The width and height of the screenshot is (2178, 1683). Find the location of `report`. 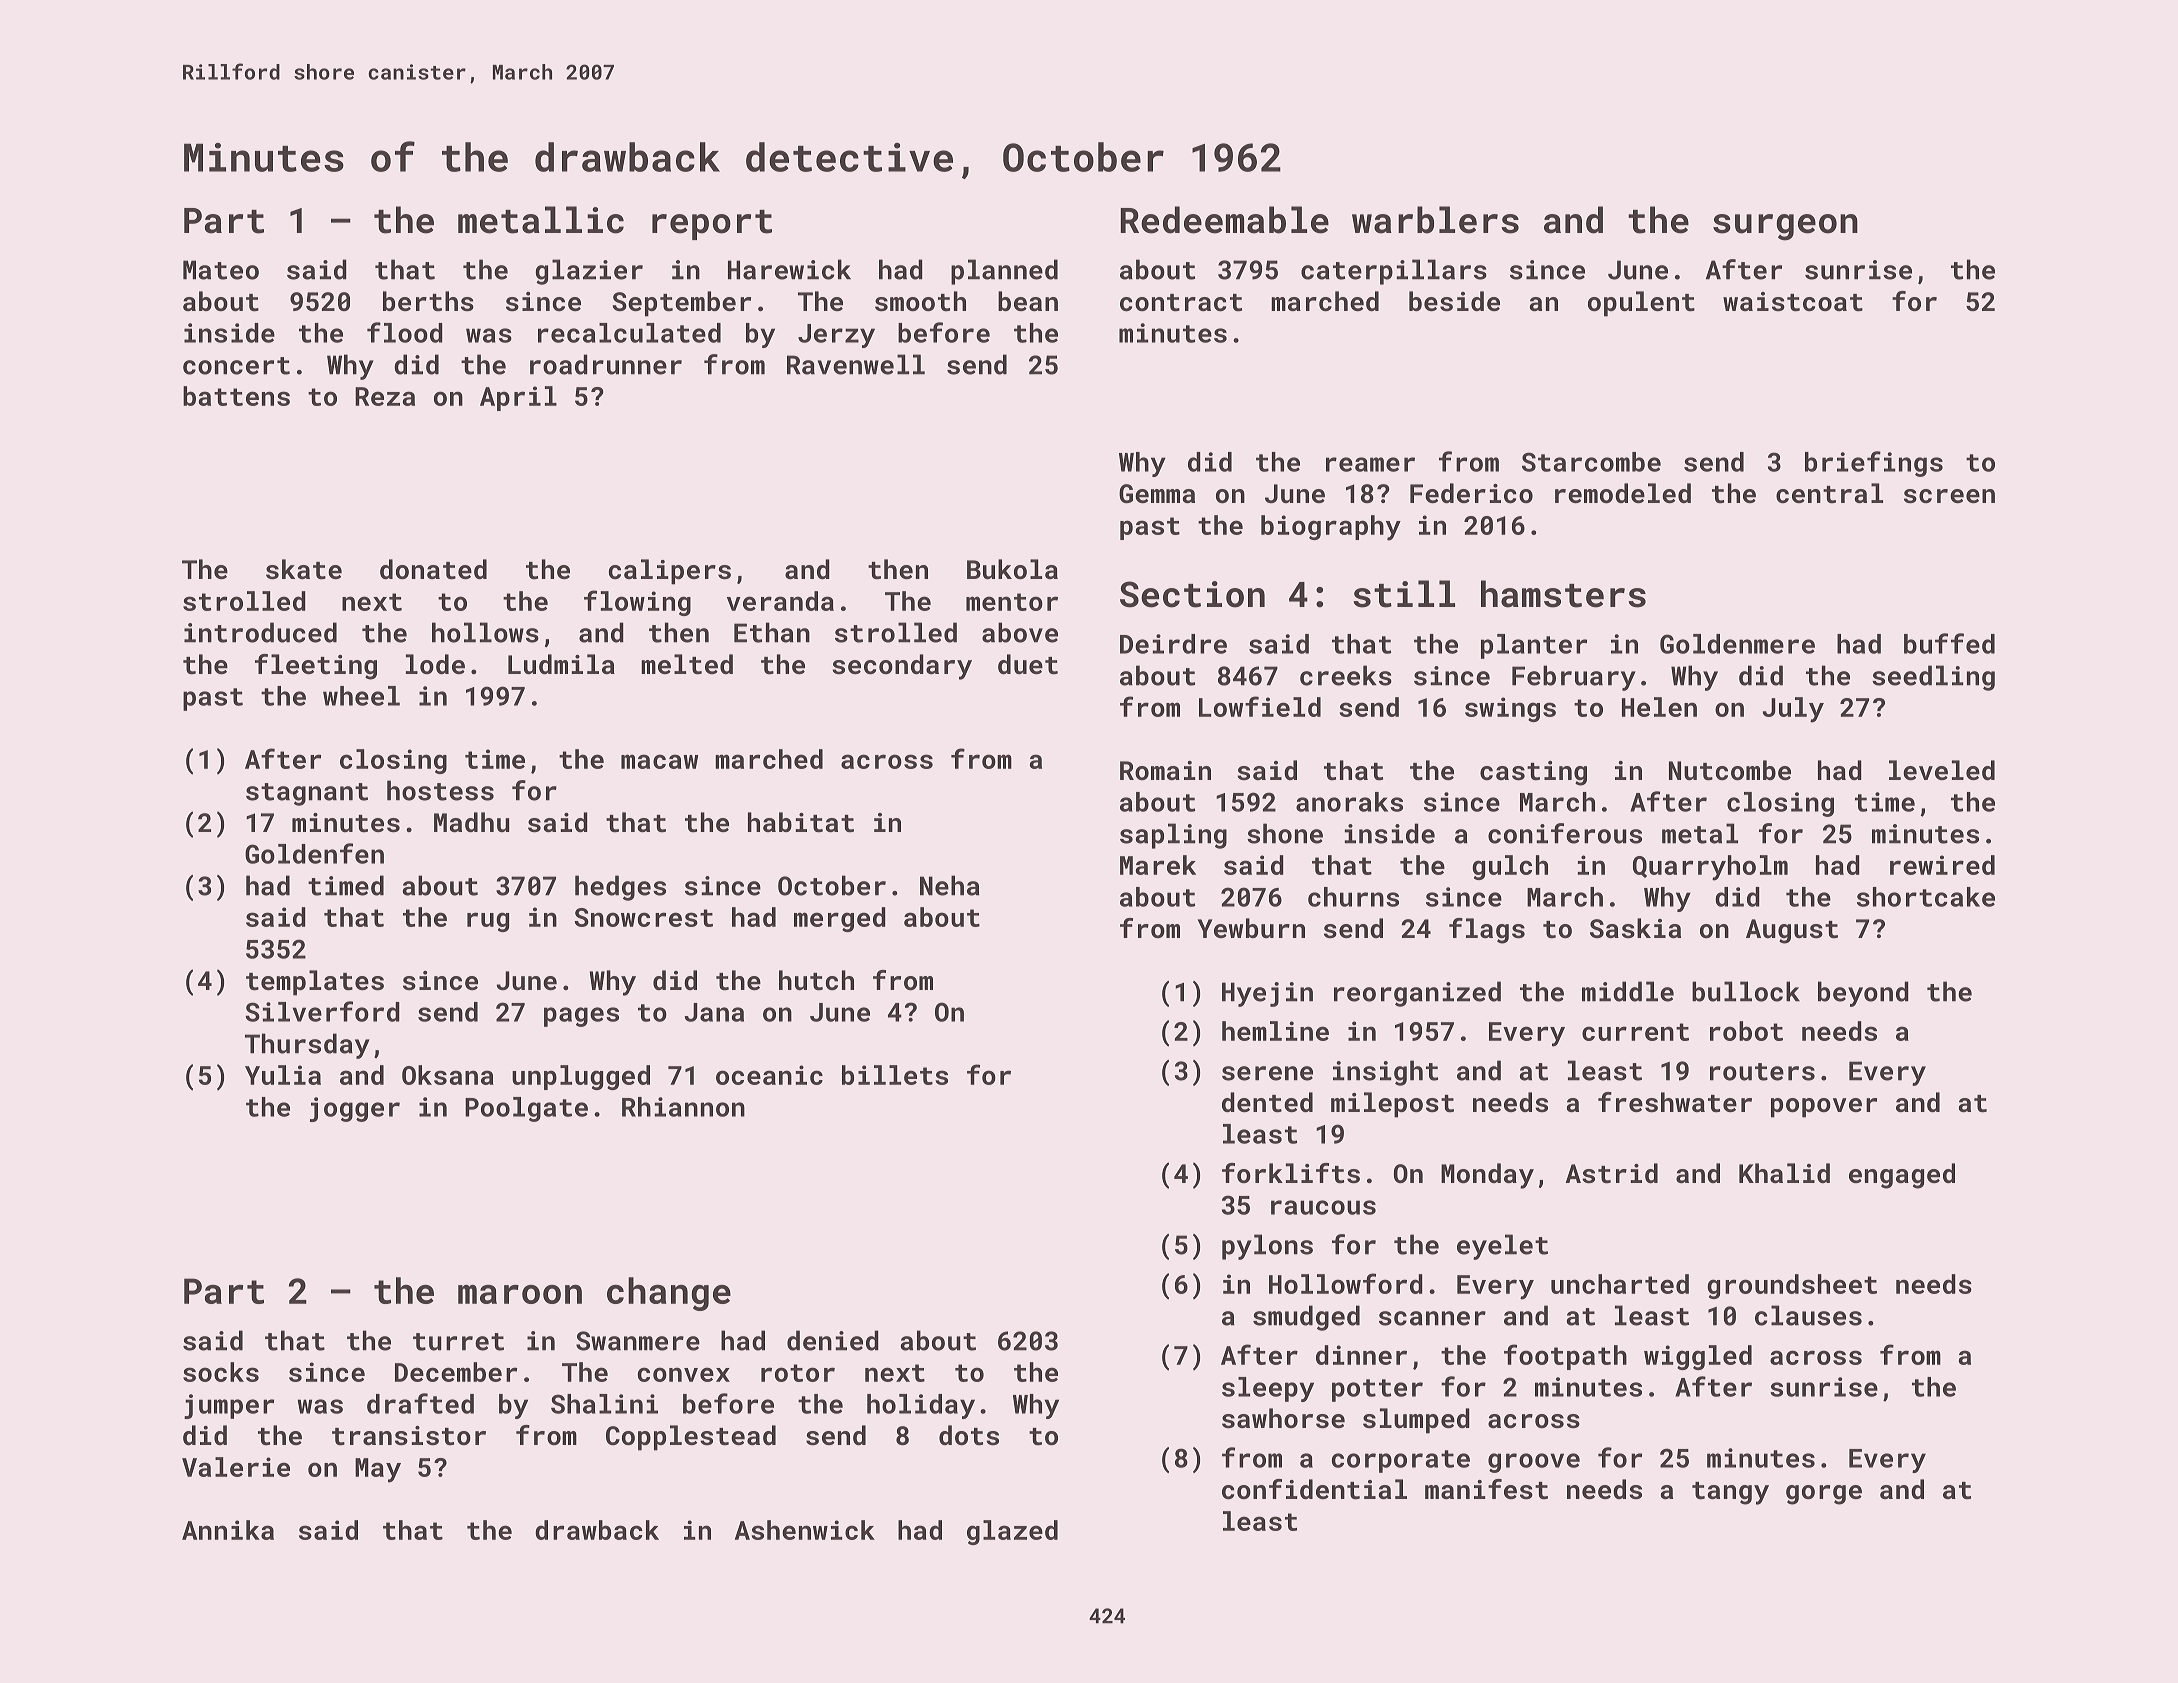

report is located at coordinates (712, 225).
